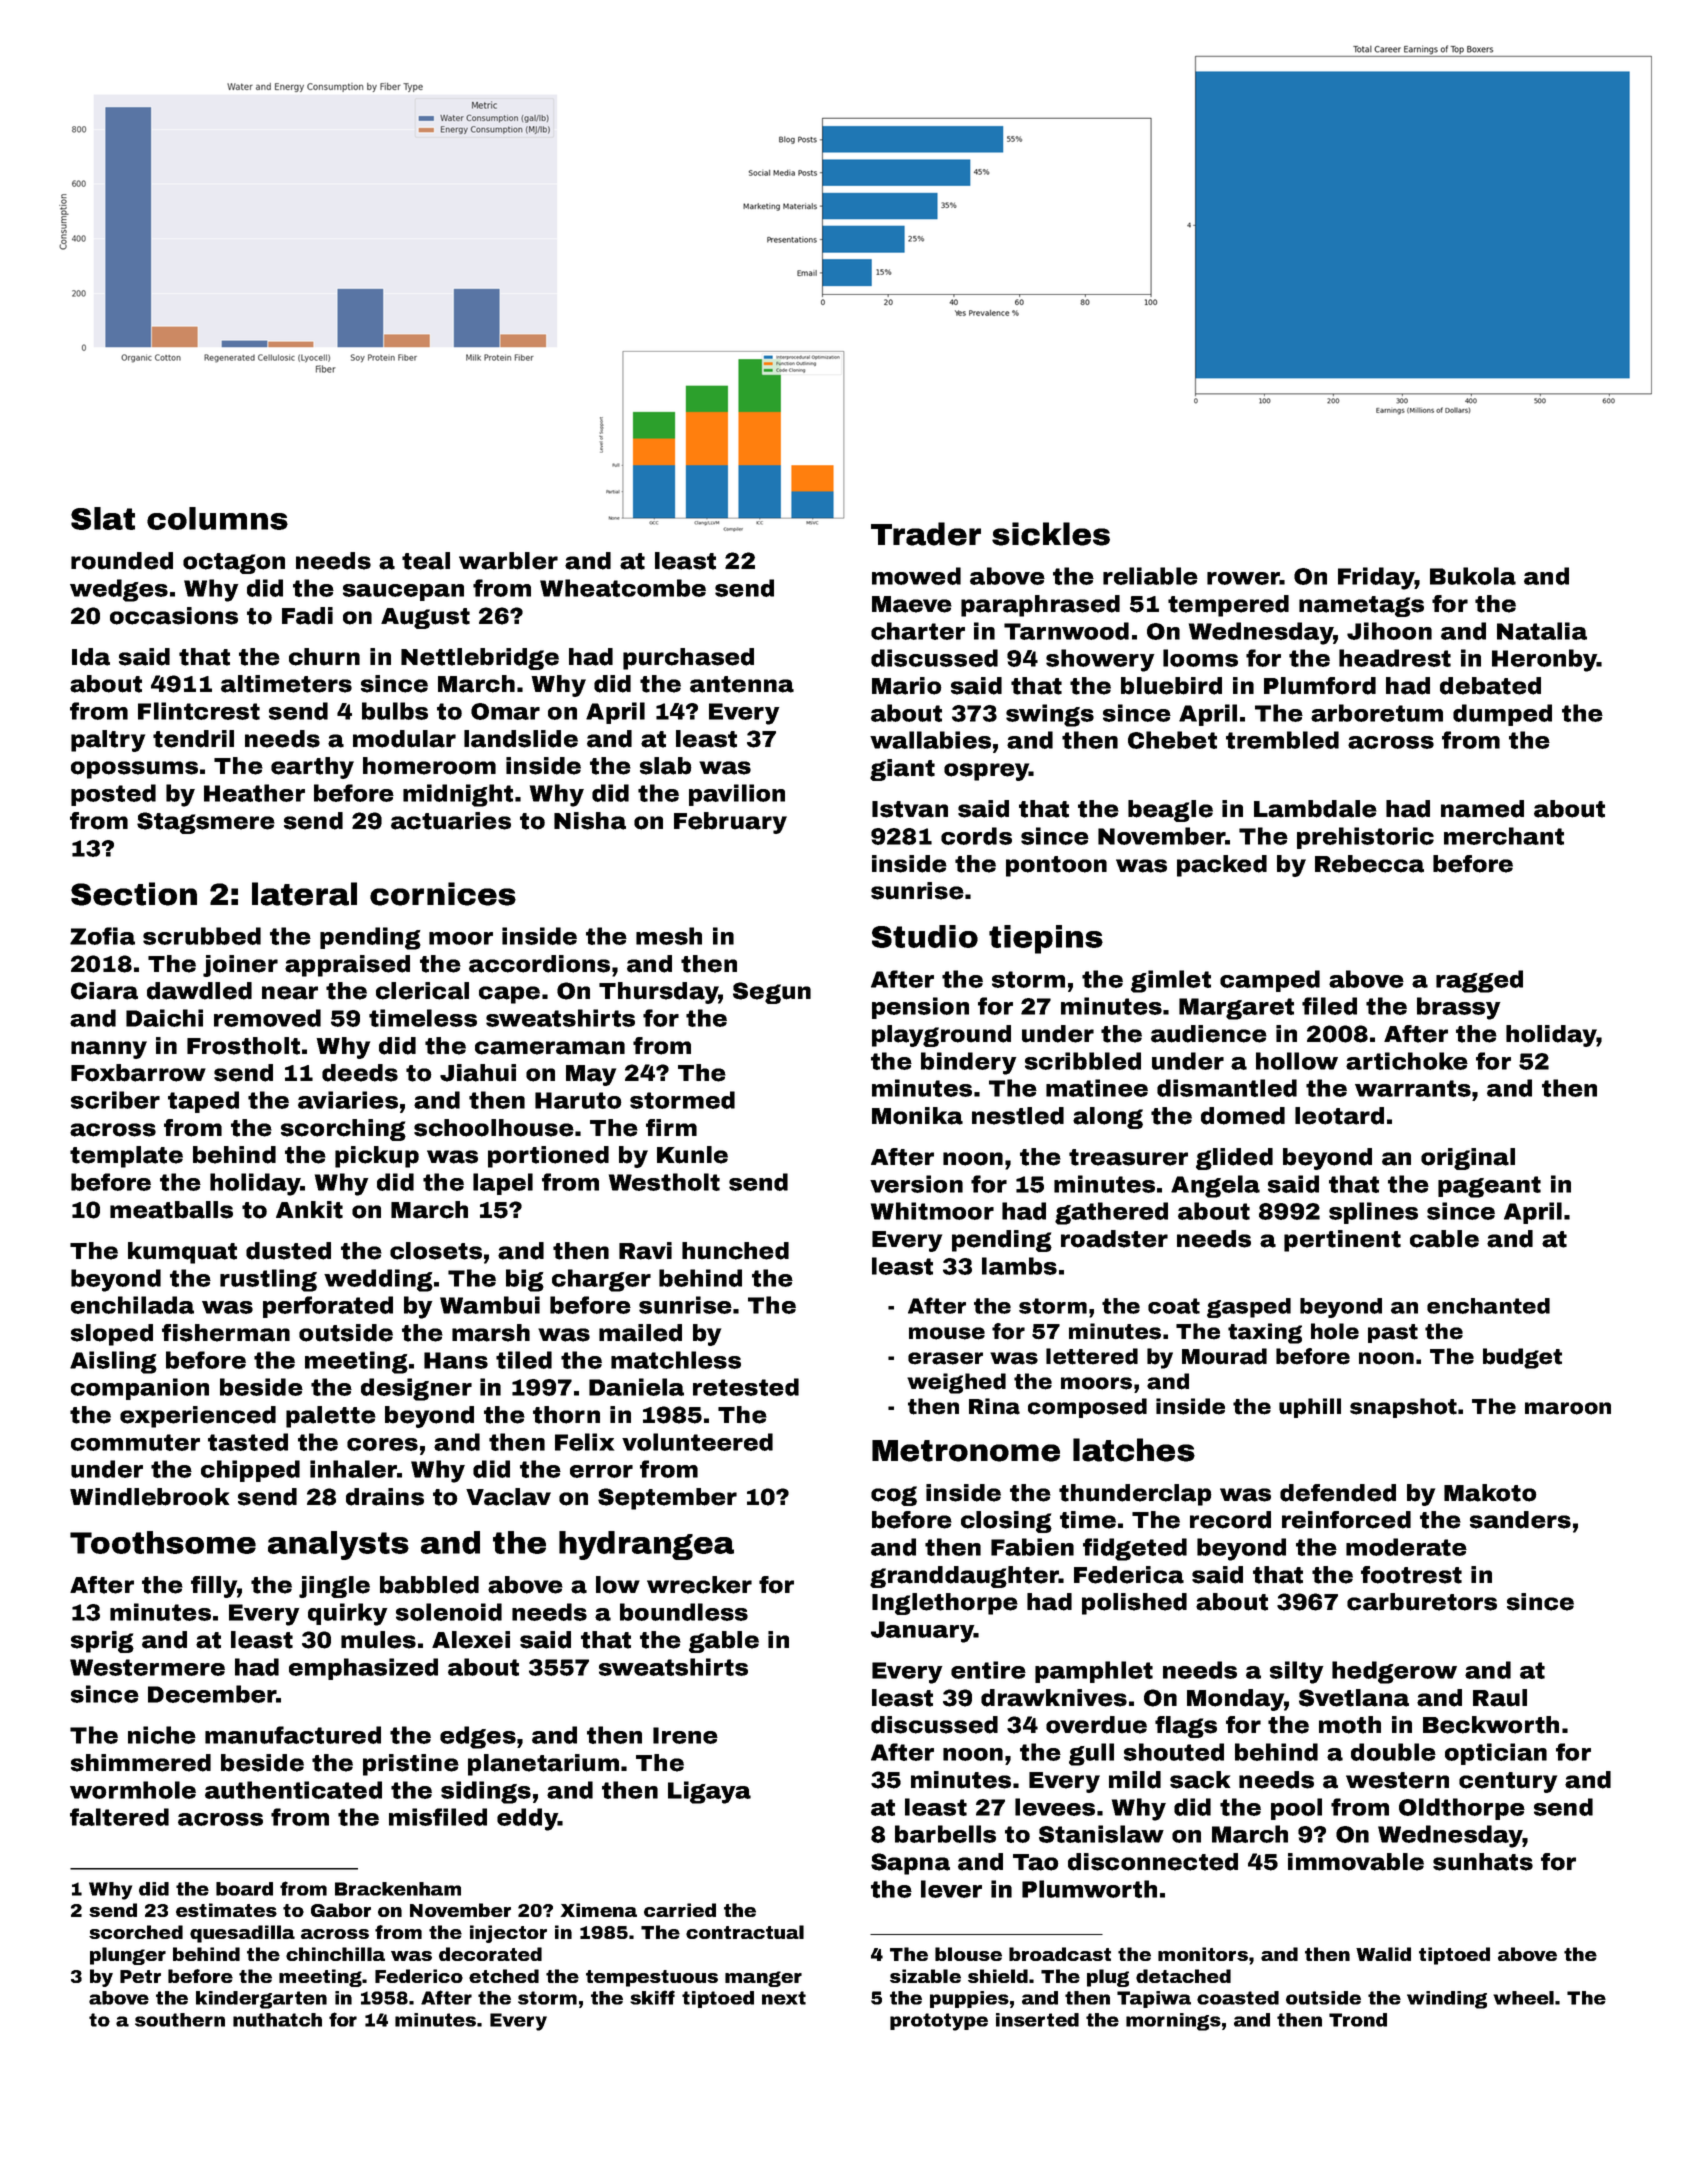 This image has height=2178, width=1683. Describe the element at coordinates (926, 534) in the image. I see `Trader` at that location.
